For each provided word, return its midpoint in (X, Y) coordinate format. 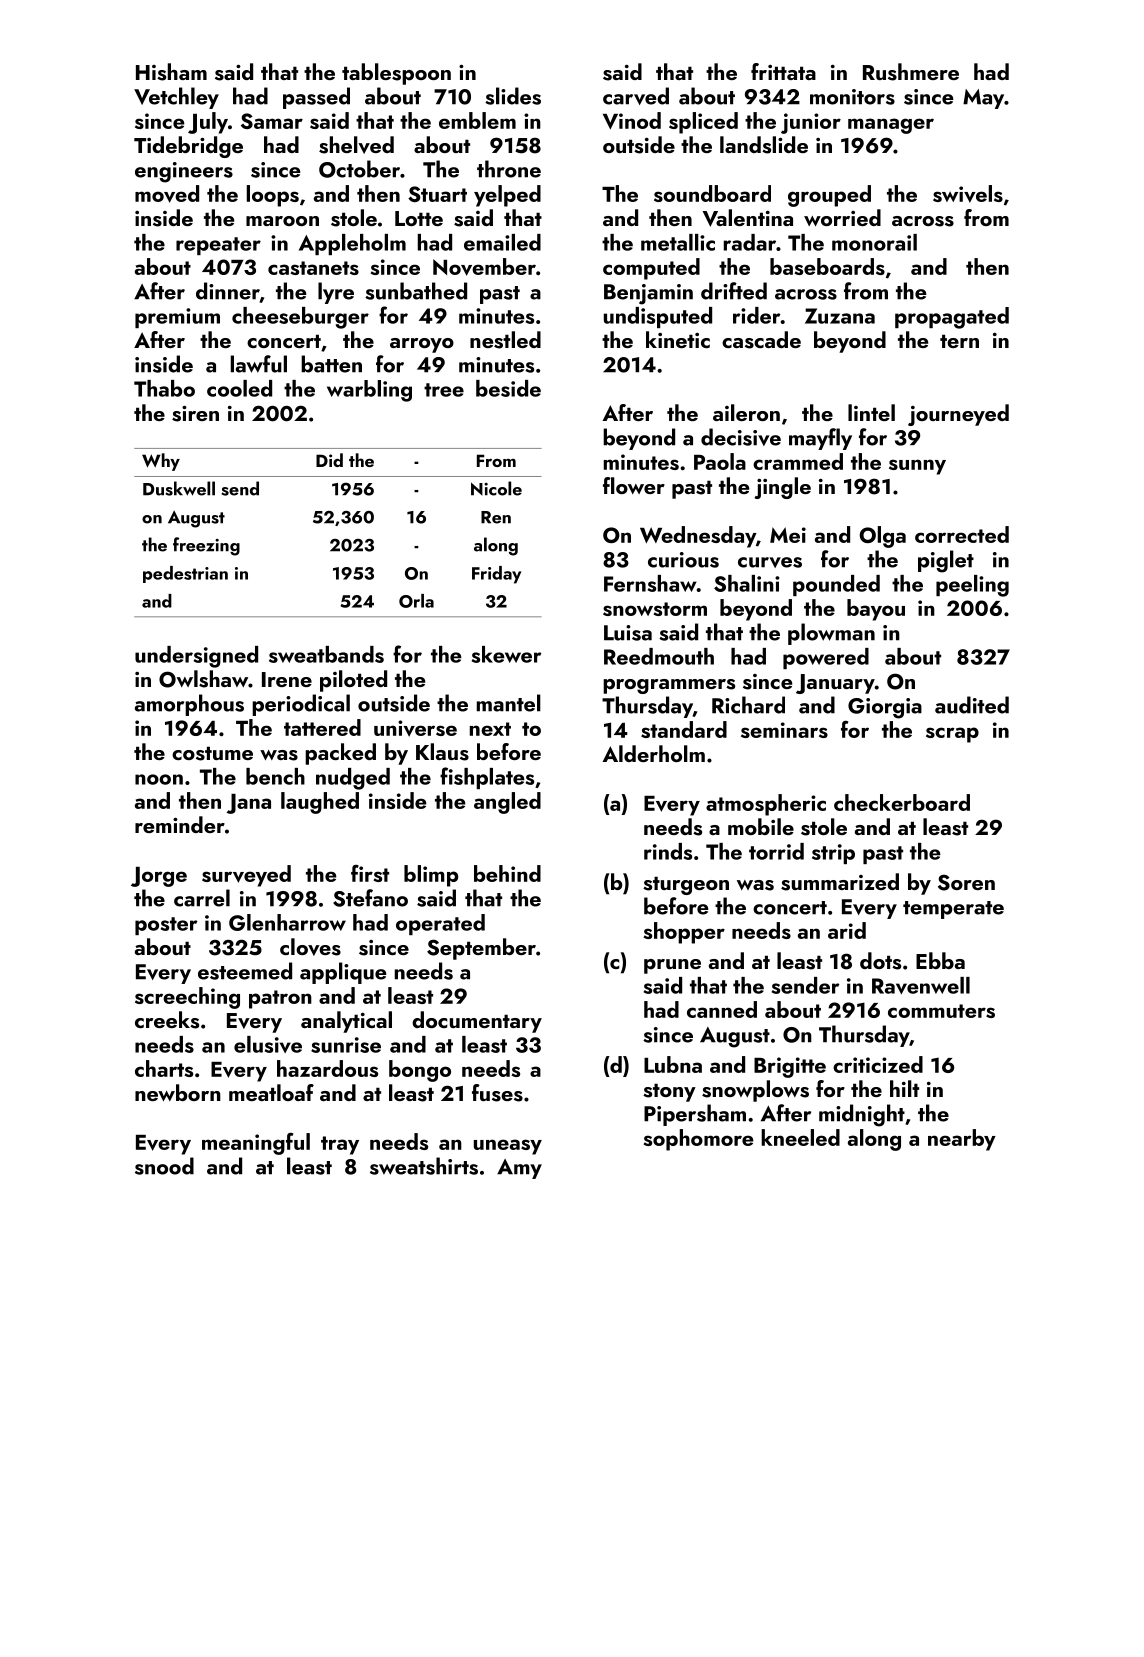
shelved (356, 145)
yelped (507, 196)
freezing (206, 546)
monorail (874, 242)
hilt (904, 1088)
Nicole (496, 488)
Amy (519, 1169)
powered (826, 658)
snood (164, 1166)
